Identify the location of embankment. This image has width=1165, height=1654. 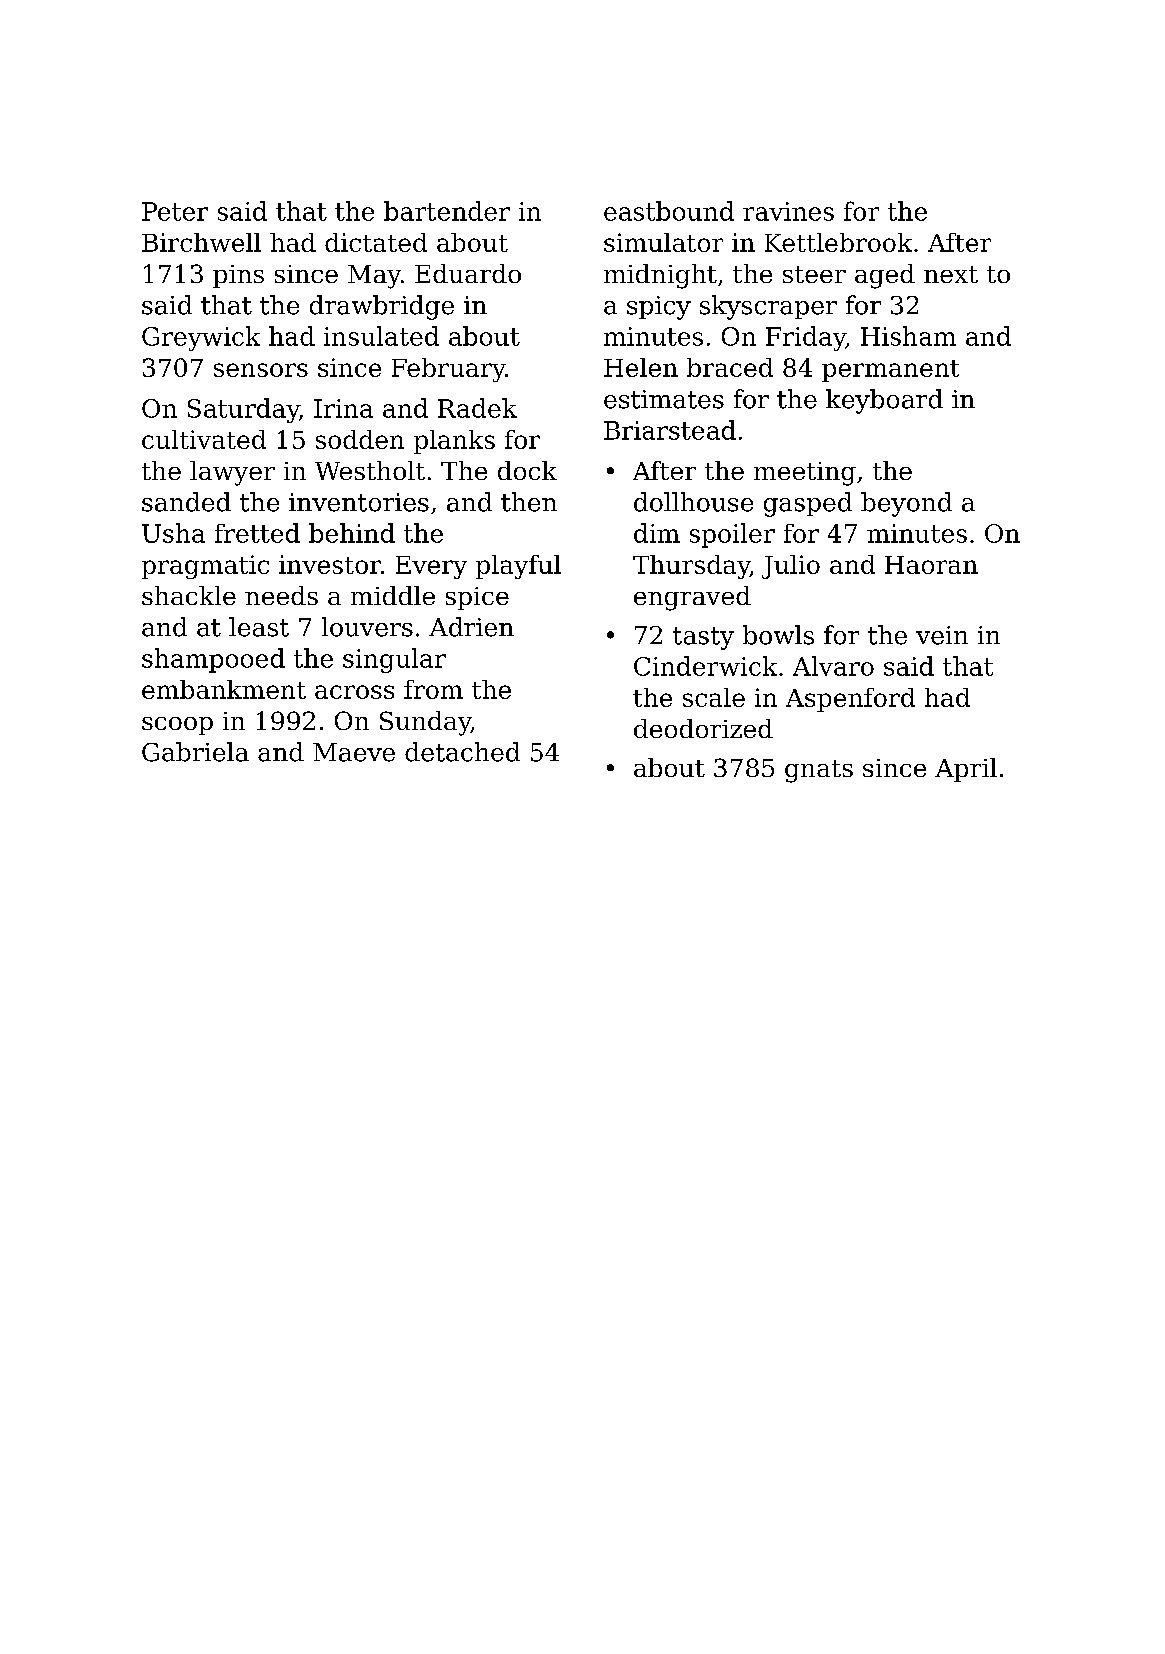
(224, 689).
